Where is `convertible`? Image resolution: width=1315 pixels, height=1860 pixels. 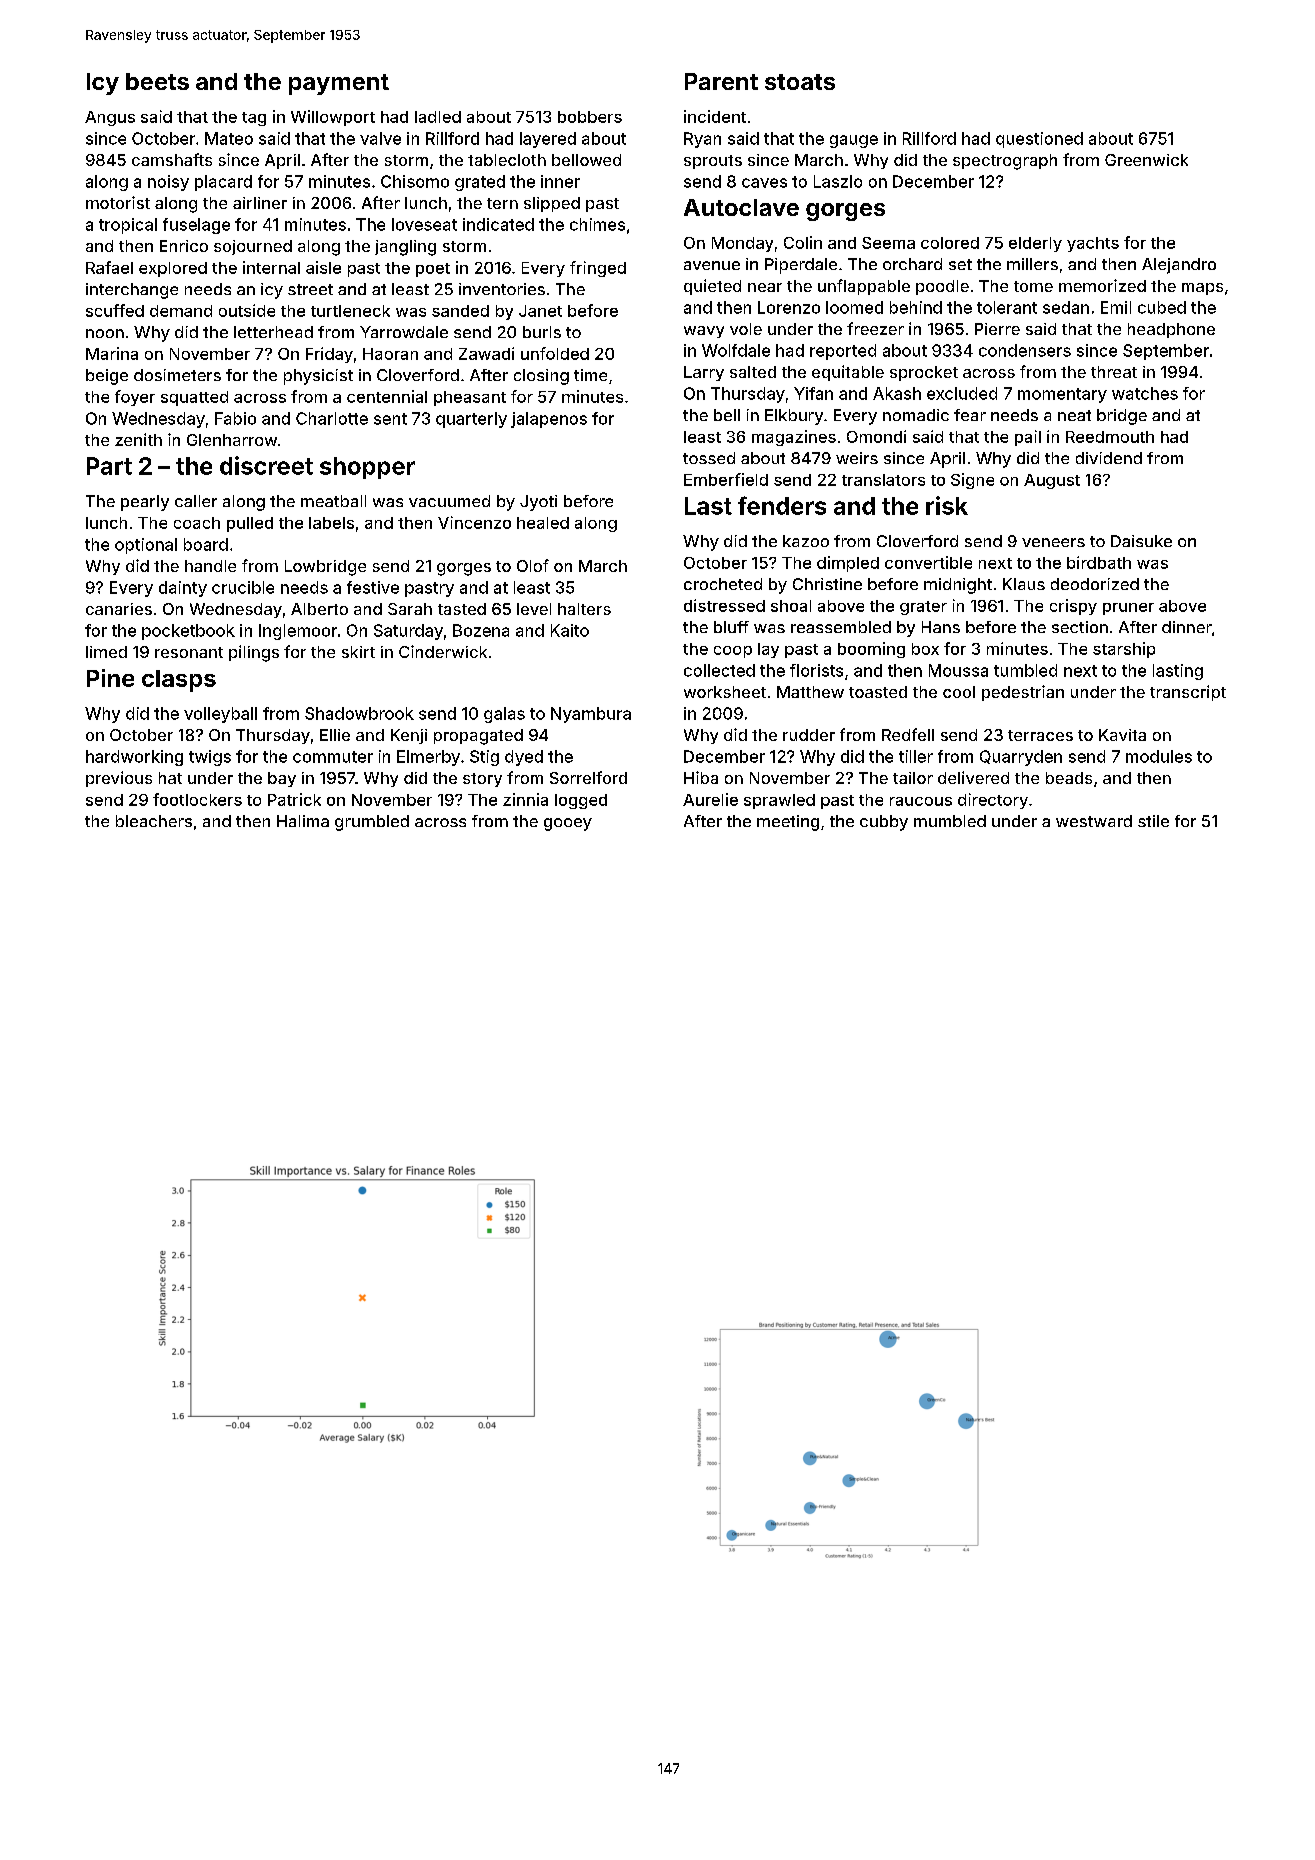 convertible is located at coordinates (928, 562).
